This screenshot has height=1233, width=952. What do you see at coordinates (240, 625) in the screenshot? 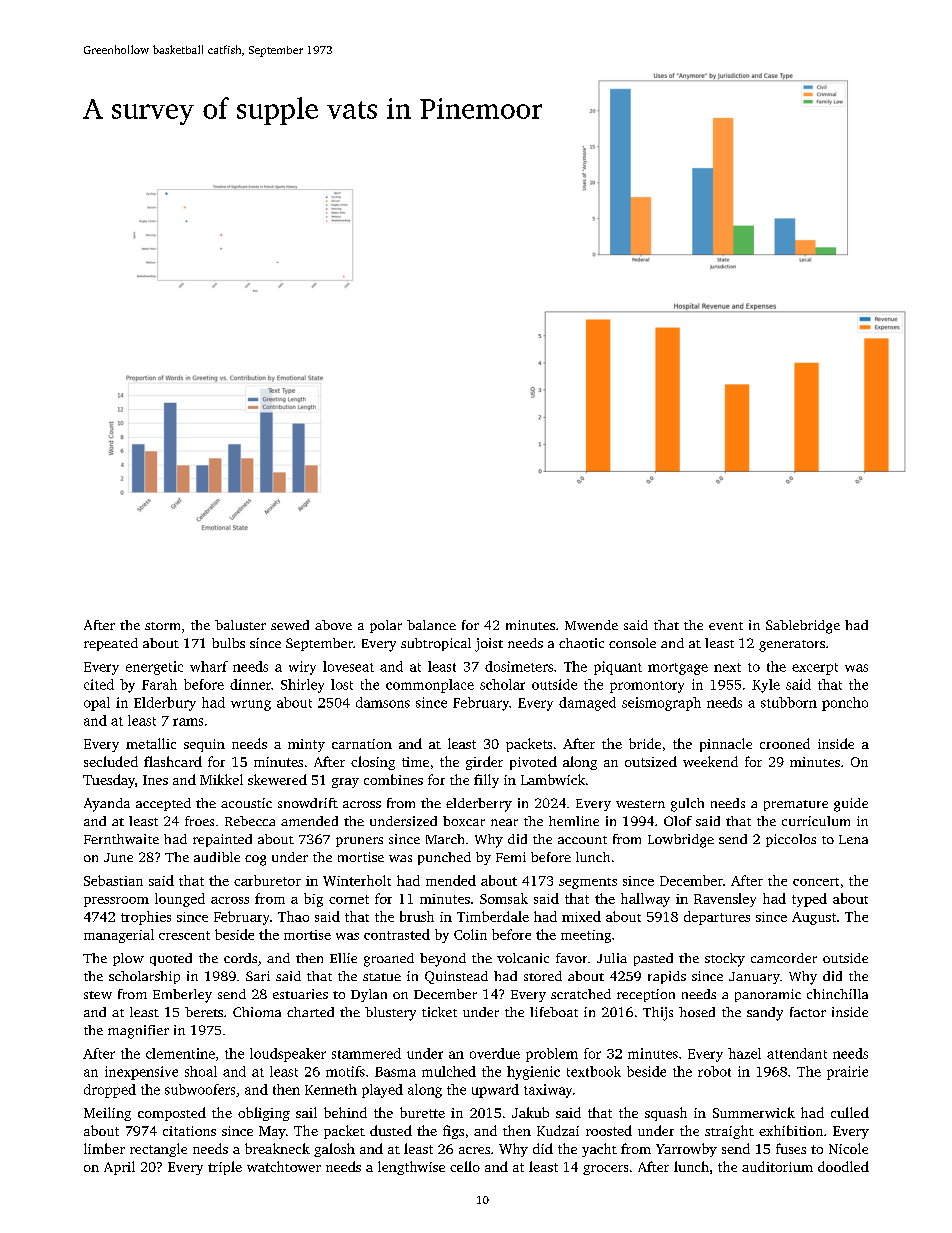
I see `baluster` at bounding box center [240, 625].
